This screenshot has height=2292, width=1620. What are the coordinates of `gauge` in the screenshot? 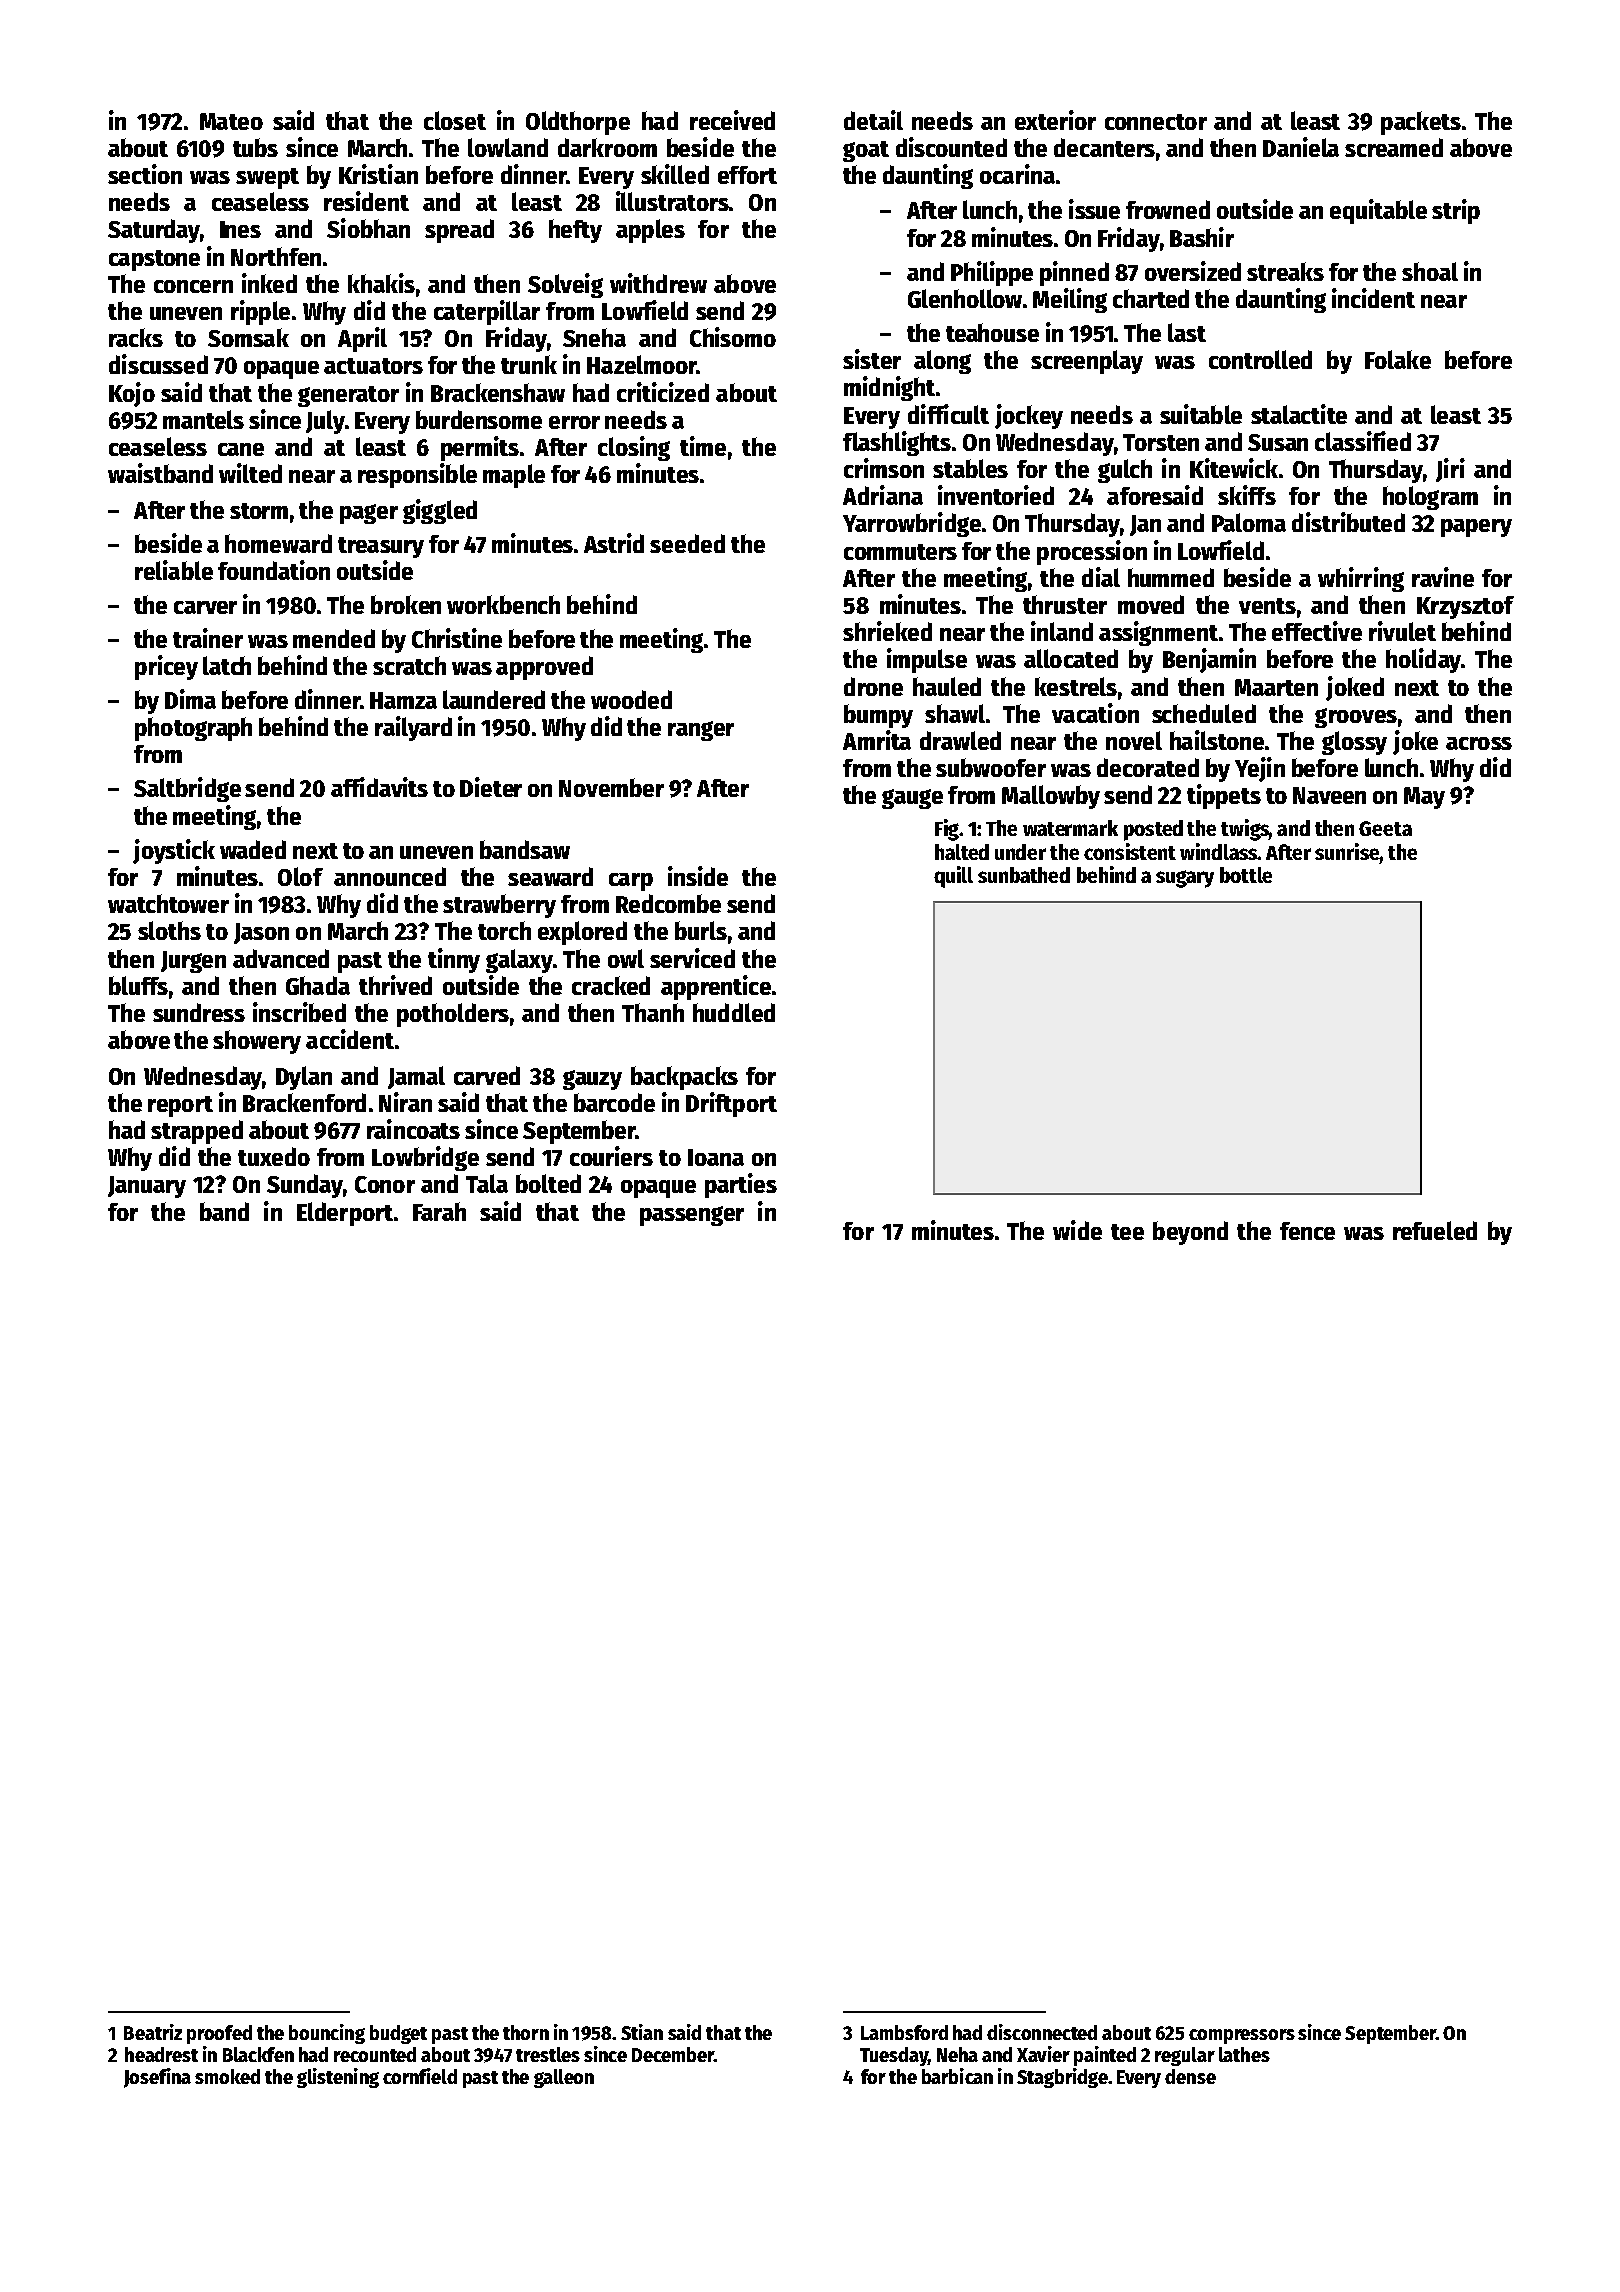 It's located at (912, 799).
